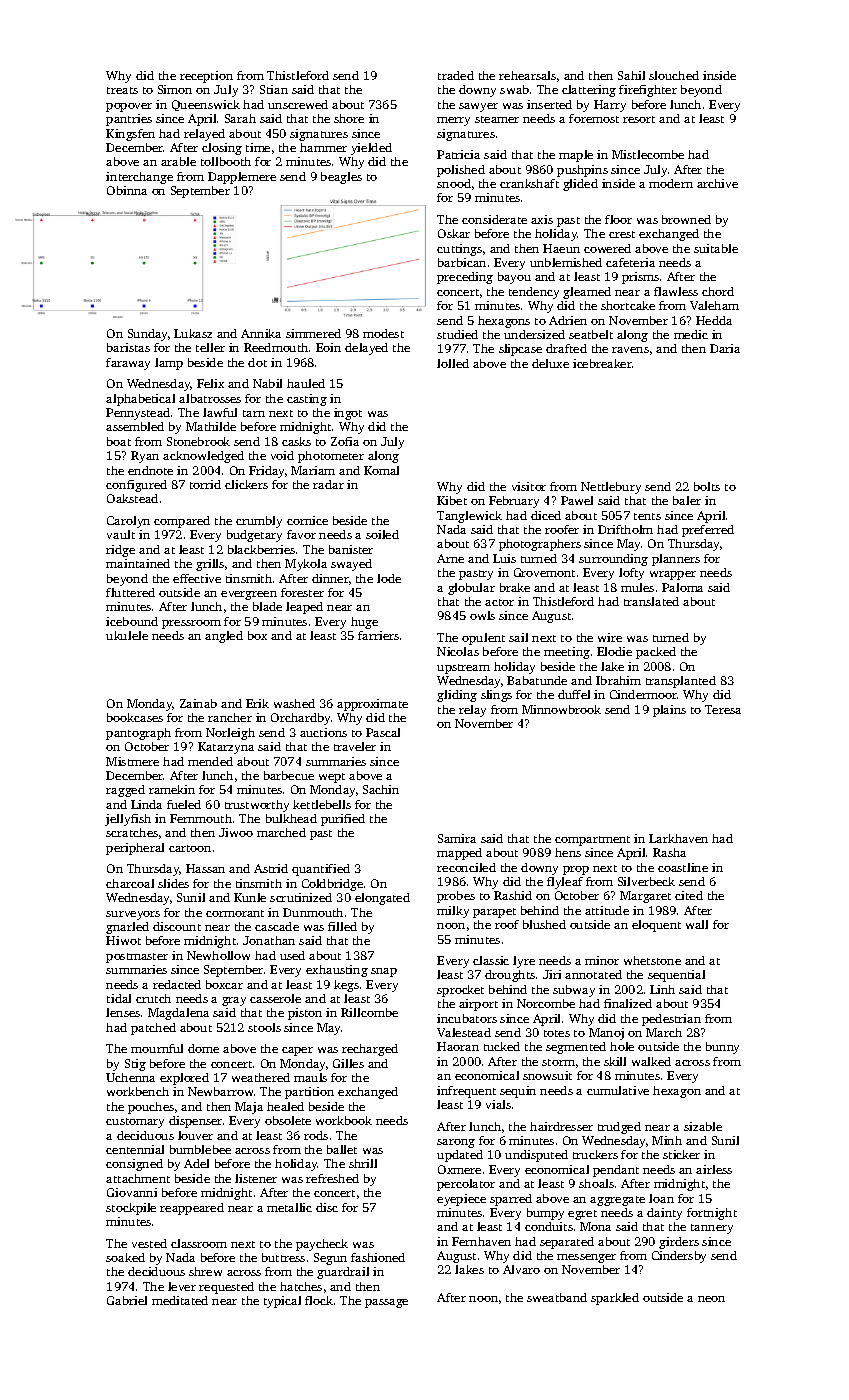 The width and height of the screenshot is (849, 1400). What do you see at coordinates (386, 1303) in the screenshot?
I see `passage` at bounding box center [386, 1303].
